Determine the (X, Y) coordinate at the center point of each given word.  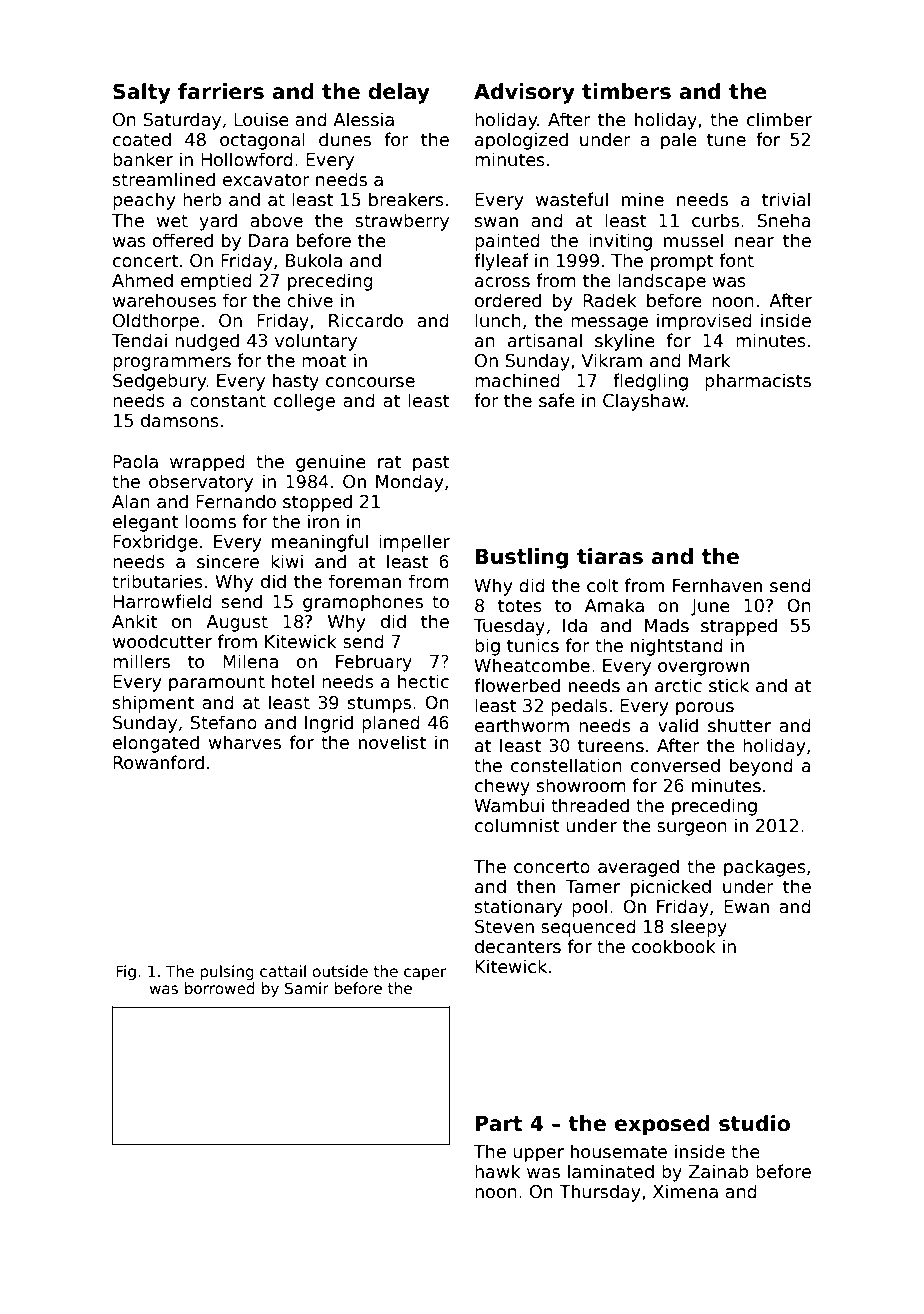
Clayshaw (644, 402)
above (276, 220)
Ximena (685, 1191)
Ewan (746, 907)
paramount (217, 683)
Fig (126, 972)
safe (557, 400)
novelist (392, 742)
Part (499, 1124)
